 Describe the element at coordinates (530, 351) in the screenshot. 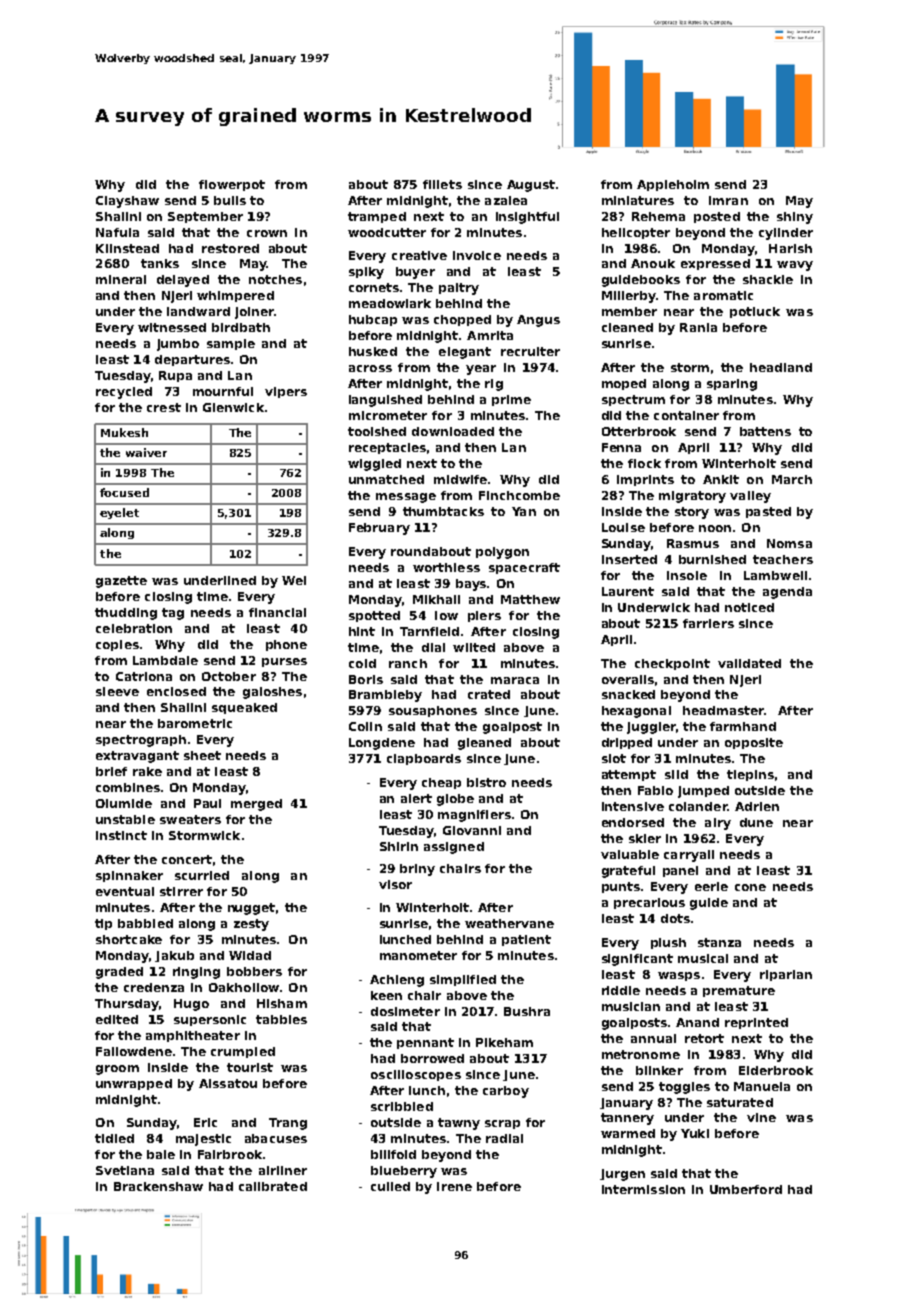

I see `recruiter` at that location.
